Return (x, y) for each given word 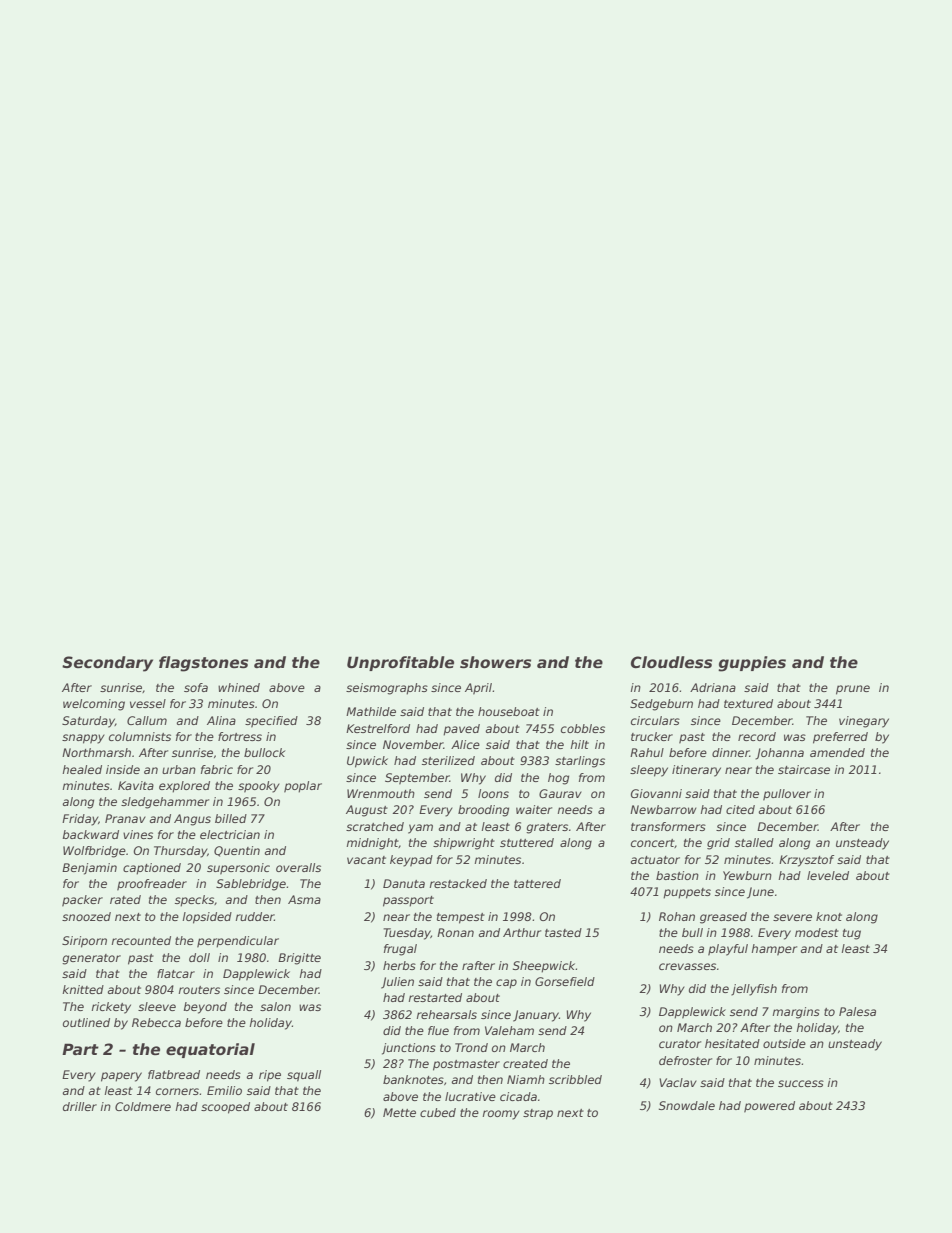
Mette (399, 1112)
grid (718, 844)
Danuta (404, 883)
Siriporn (84, 942)
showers (495, 662)
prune (853, 690)
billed (231, 818)
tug (852, 934)
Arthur (522, 932)
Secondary (107, 664)
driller (80, 1106)
